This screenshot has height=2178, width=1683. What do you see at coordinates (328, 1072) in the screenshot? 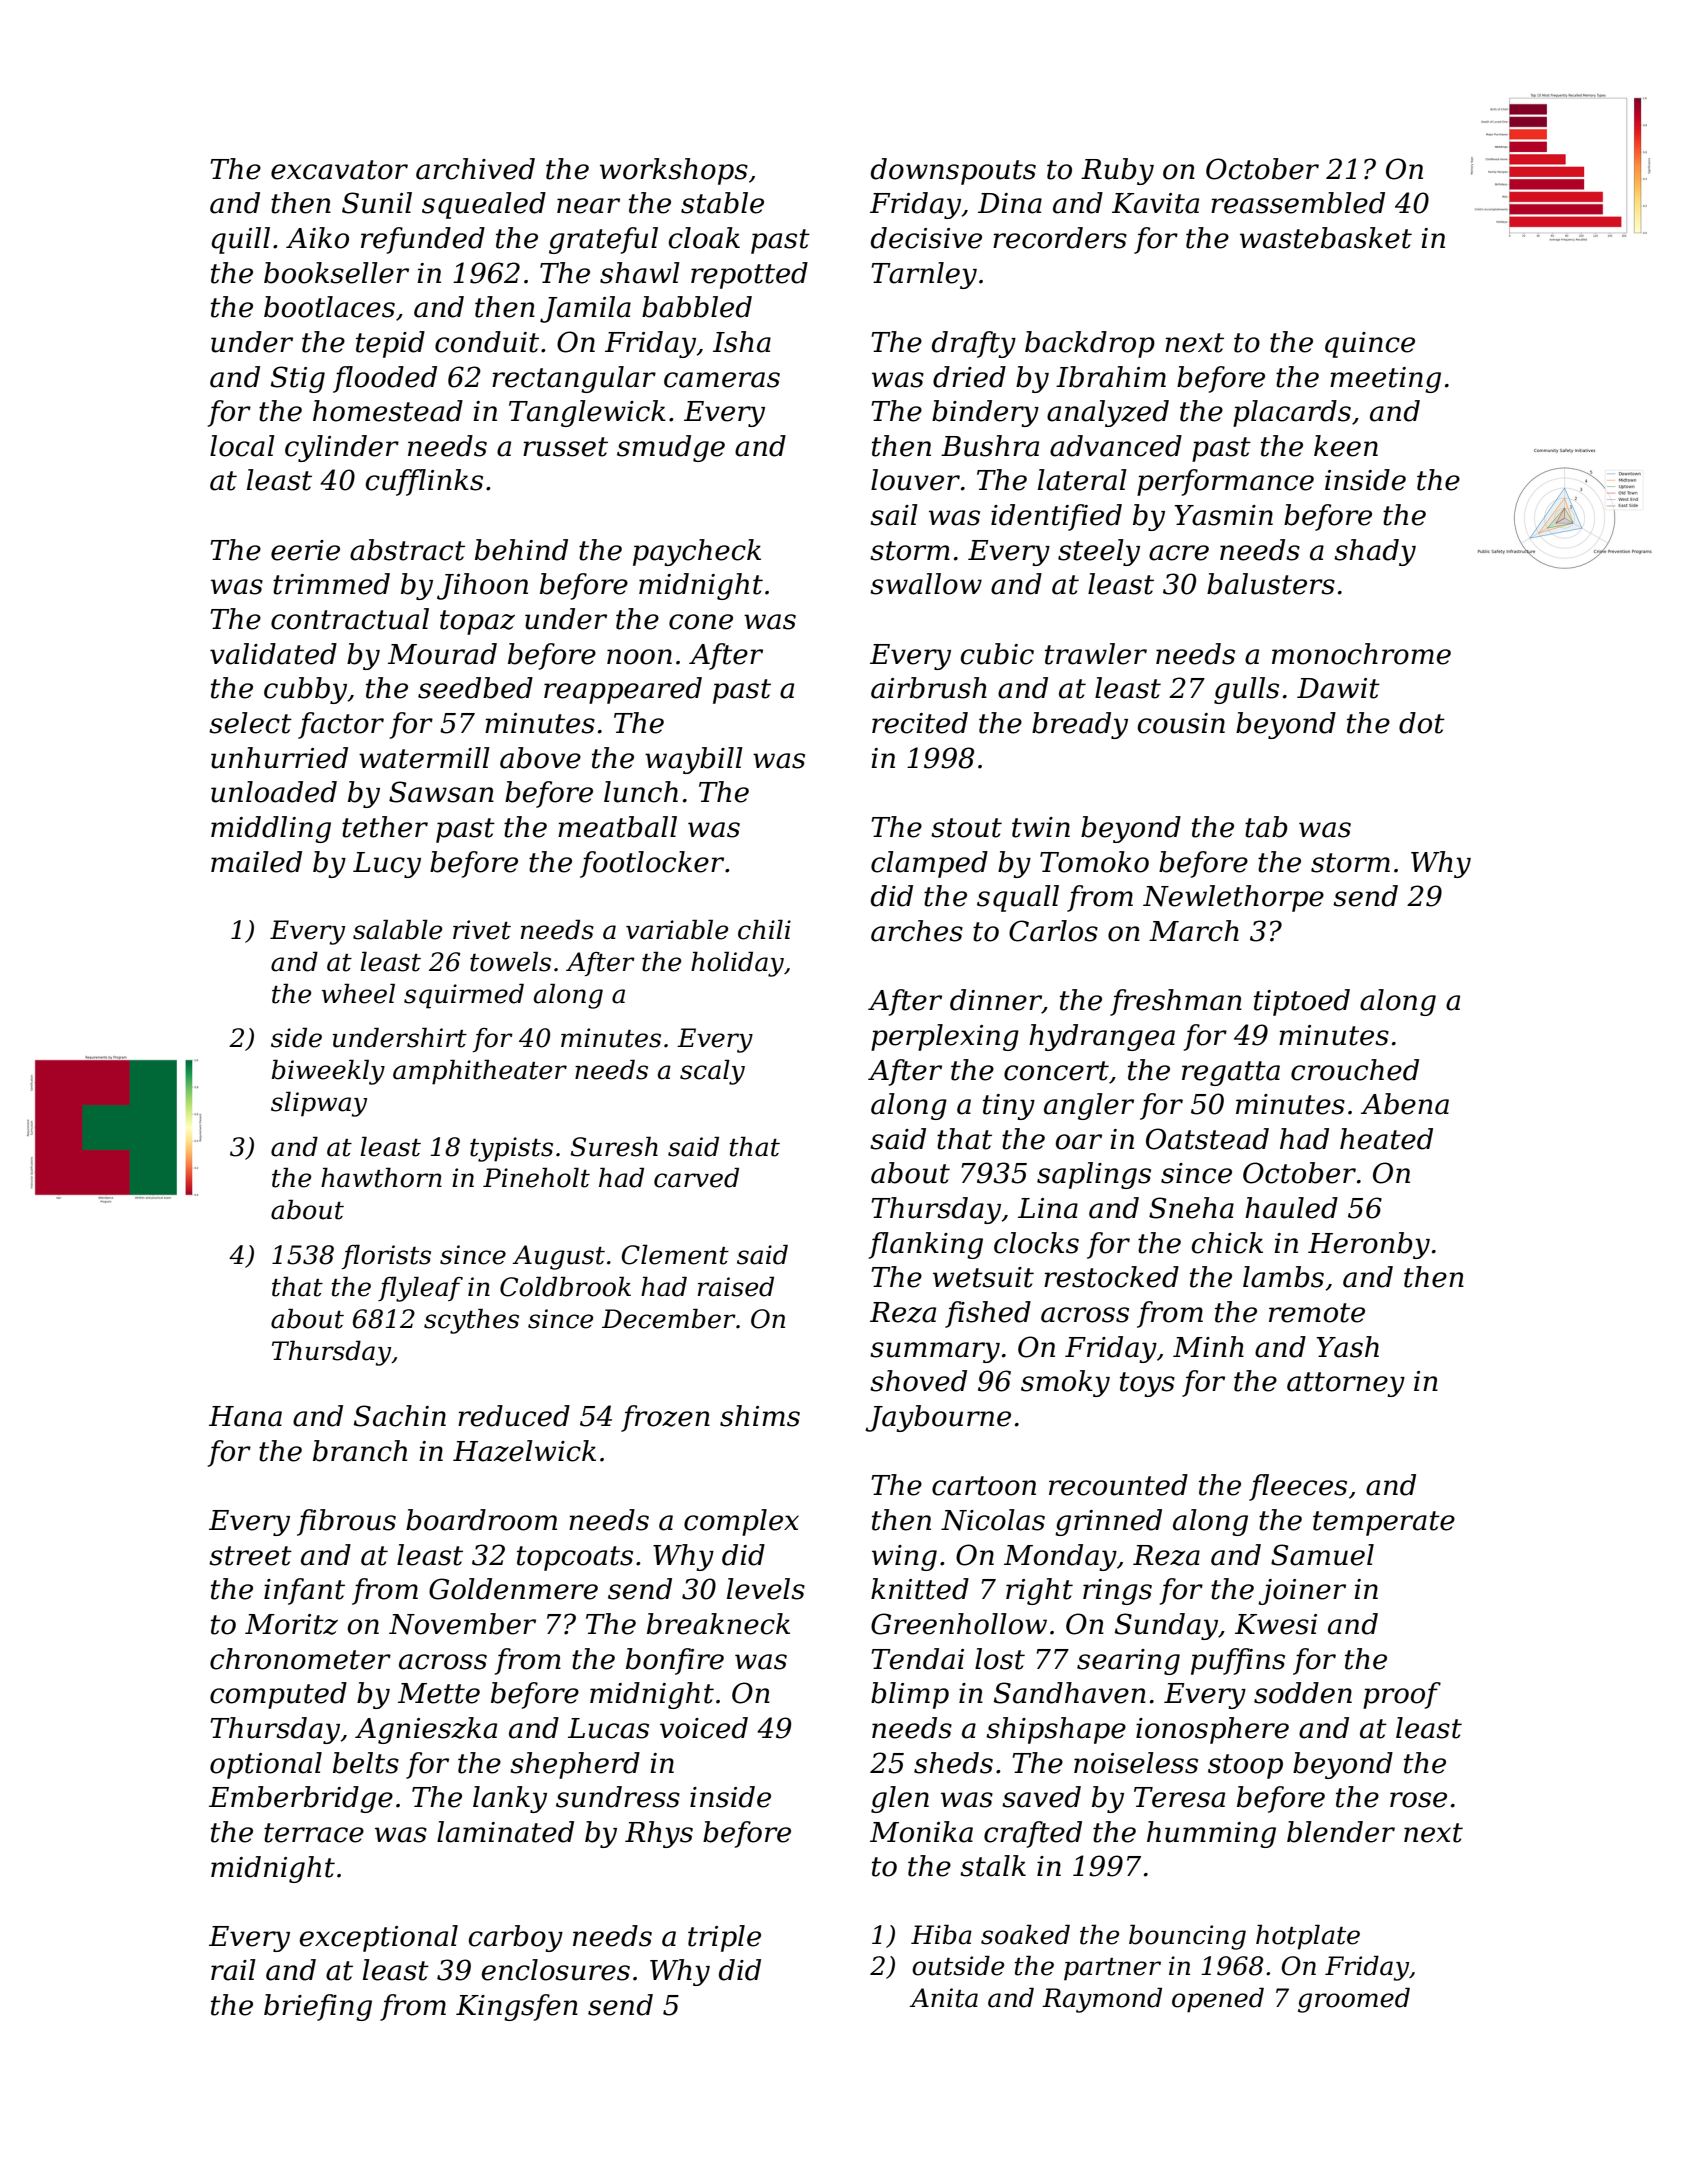
I see `biweekly` at bounding box center [328, 1072].
